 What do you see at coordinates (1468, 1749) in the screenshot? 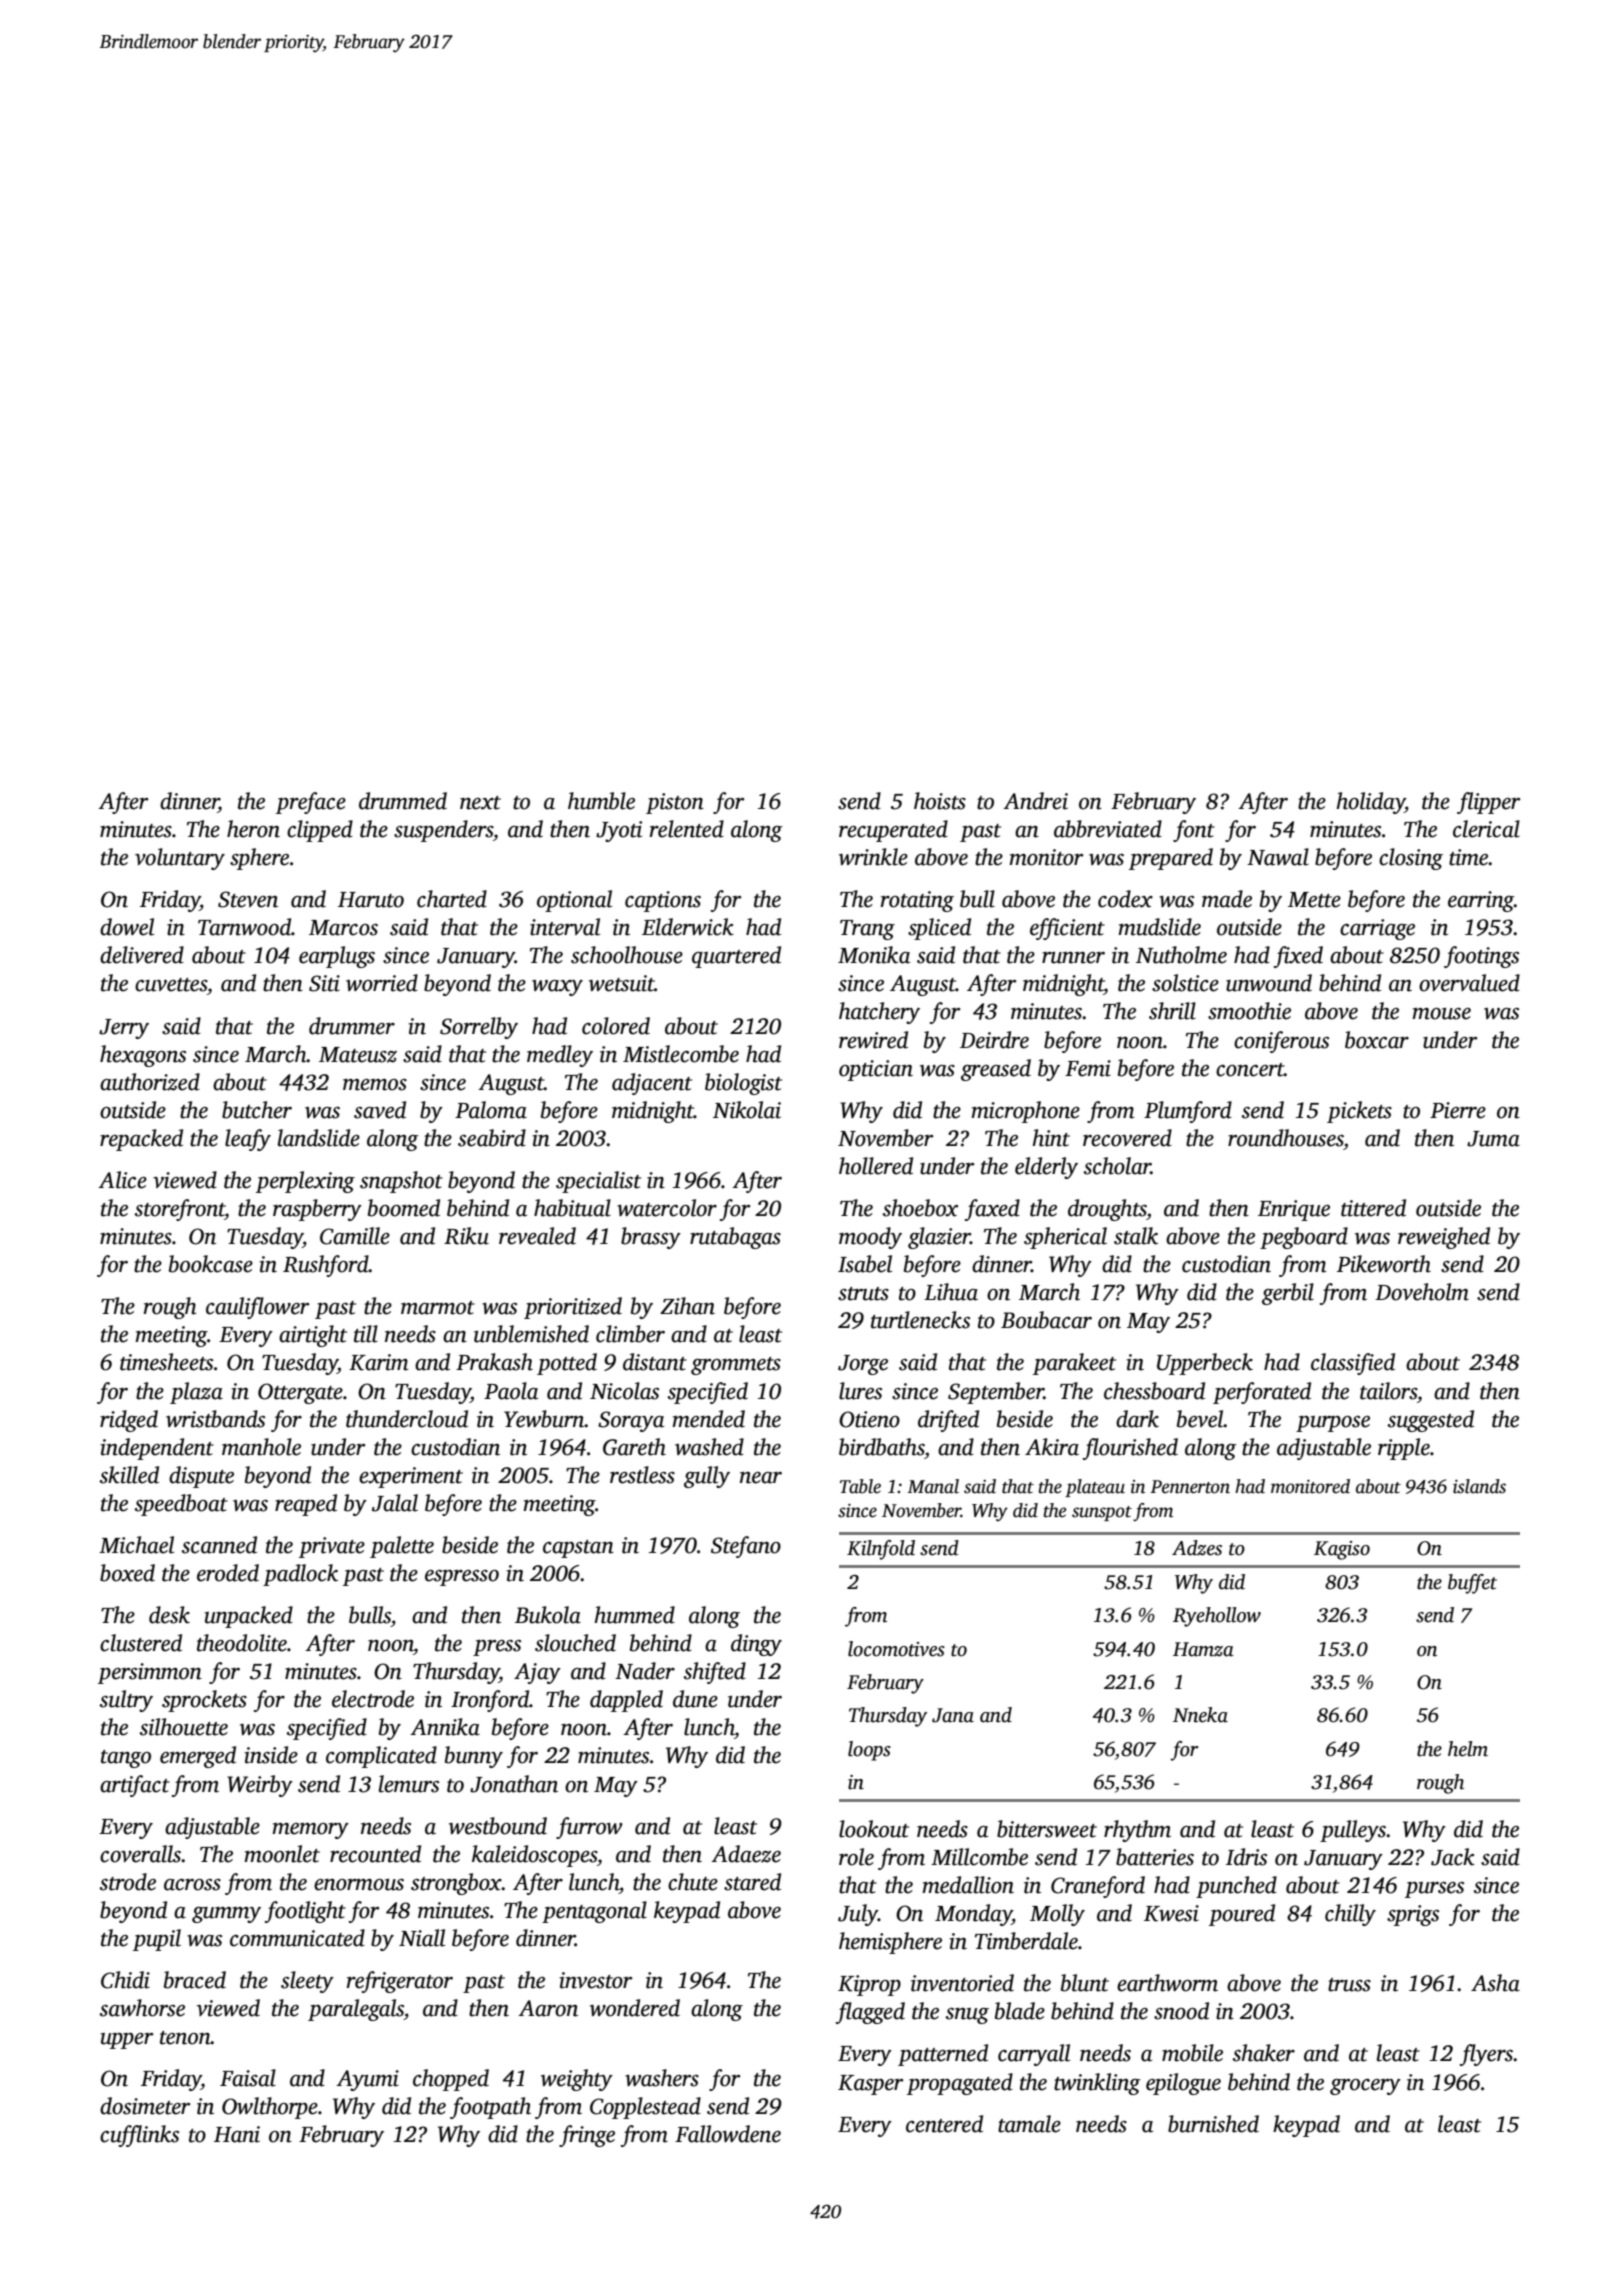
I see `helm` at bounding box center [1468, 1749].
